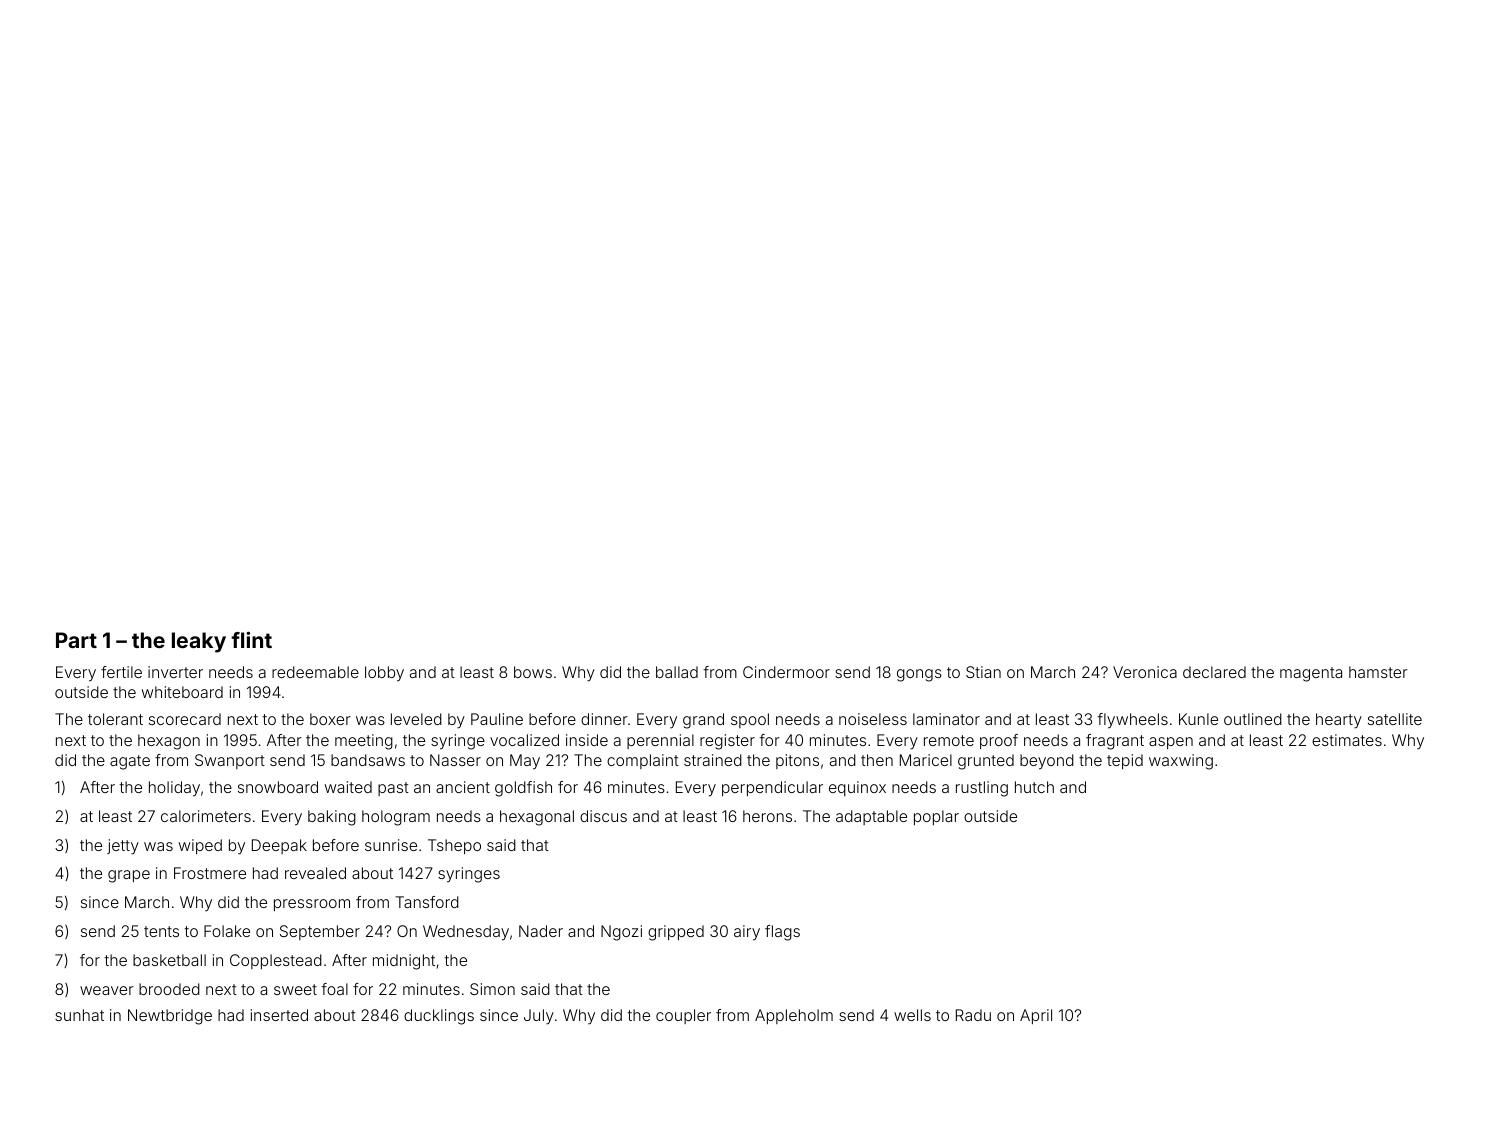 The width and height of the screenshot is (1485, 1148). Describe the element at coordinates (1036, 1016) in the screenshot. I see `April` at that location.
